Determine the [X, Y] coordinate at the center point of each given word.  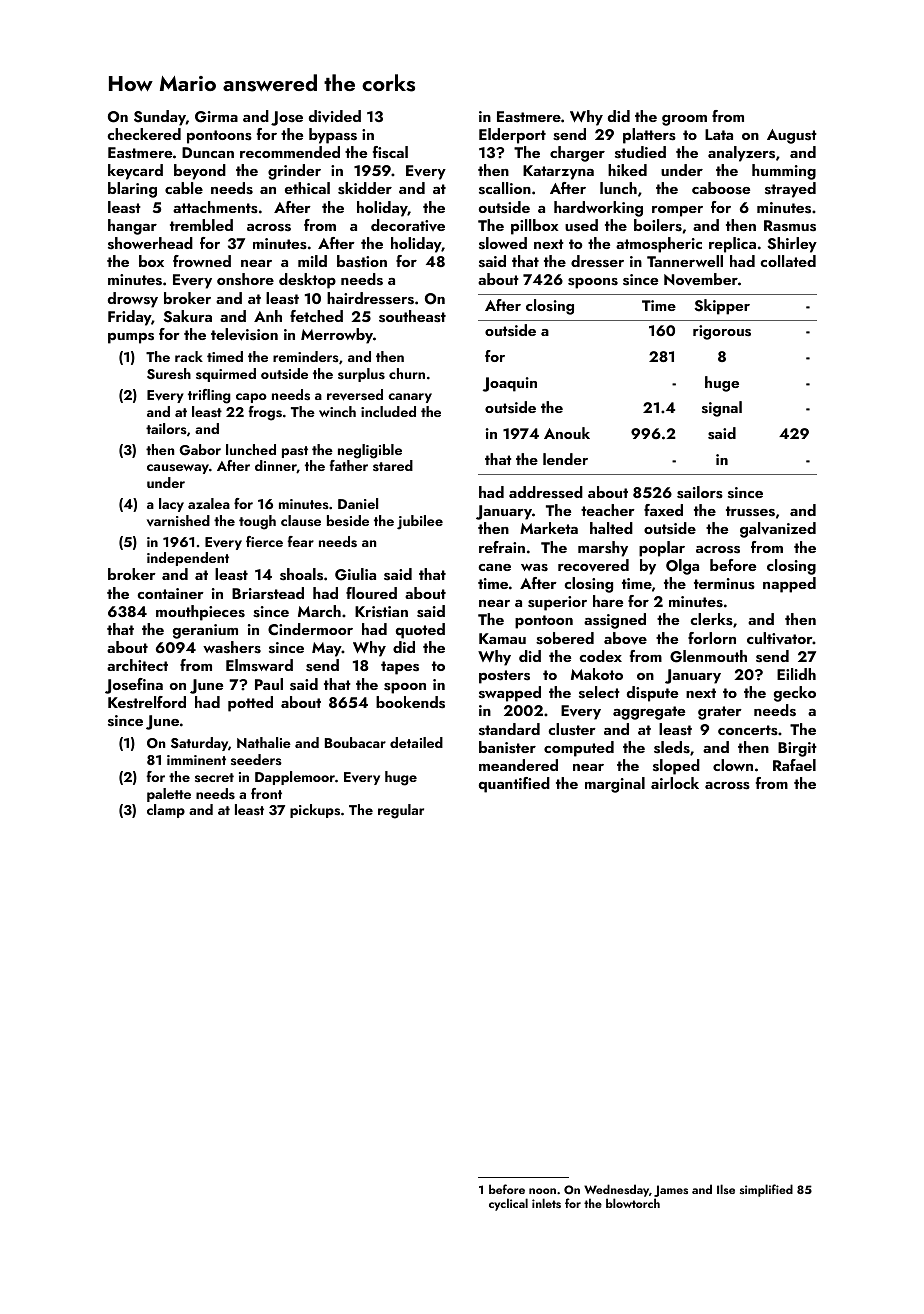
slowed [503, 243]
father [348, 465]
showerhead [150, 243]
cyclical [508, 1204]
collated [788, 261]
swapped [510, 694]
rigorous [722, 332]
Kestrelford [147, 702]
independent [188, 559]
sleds [672, 747]
